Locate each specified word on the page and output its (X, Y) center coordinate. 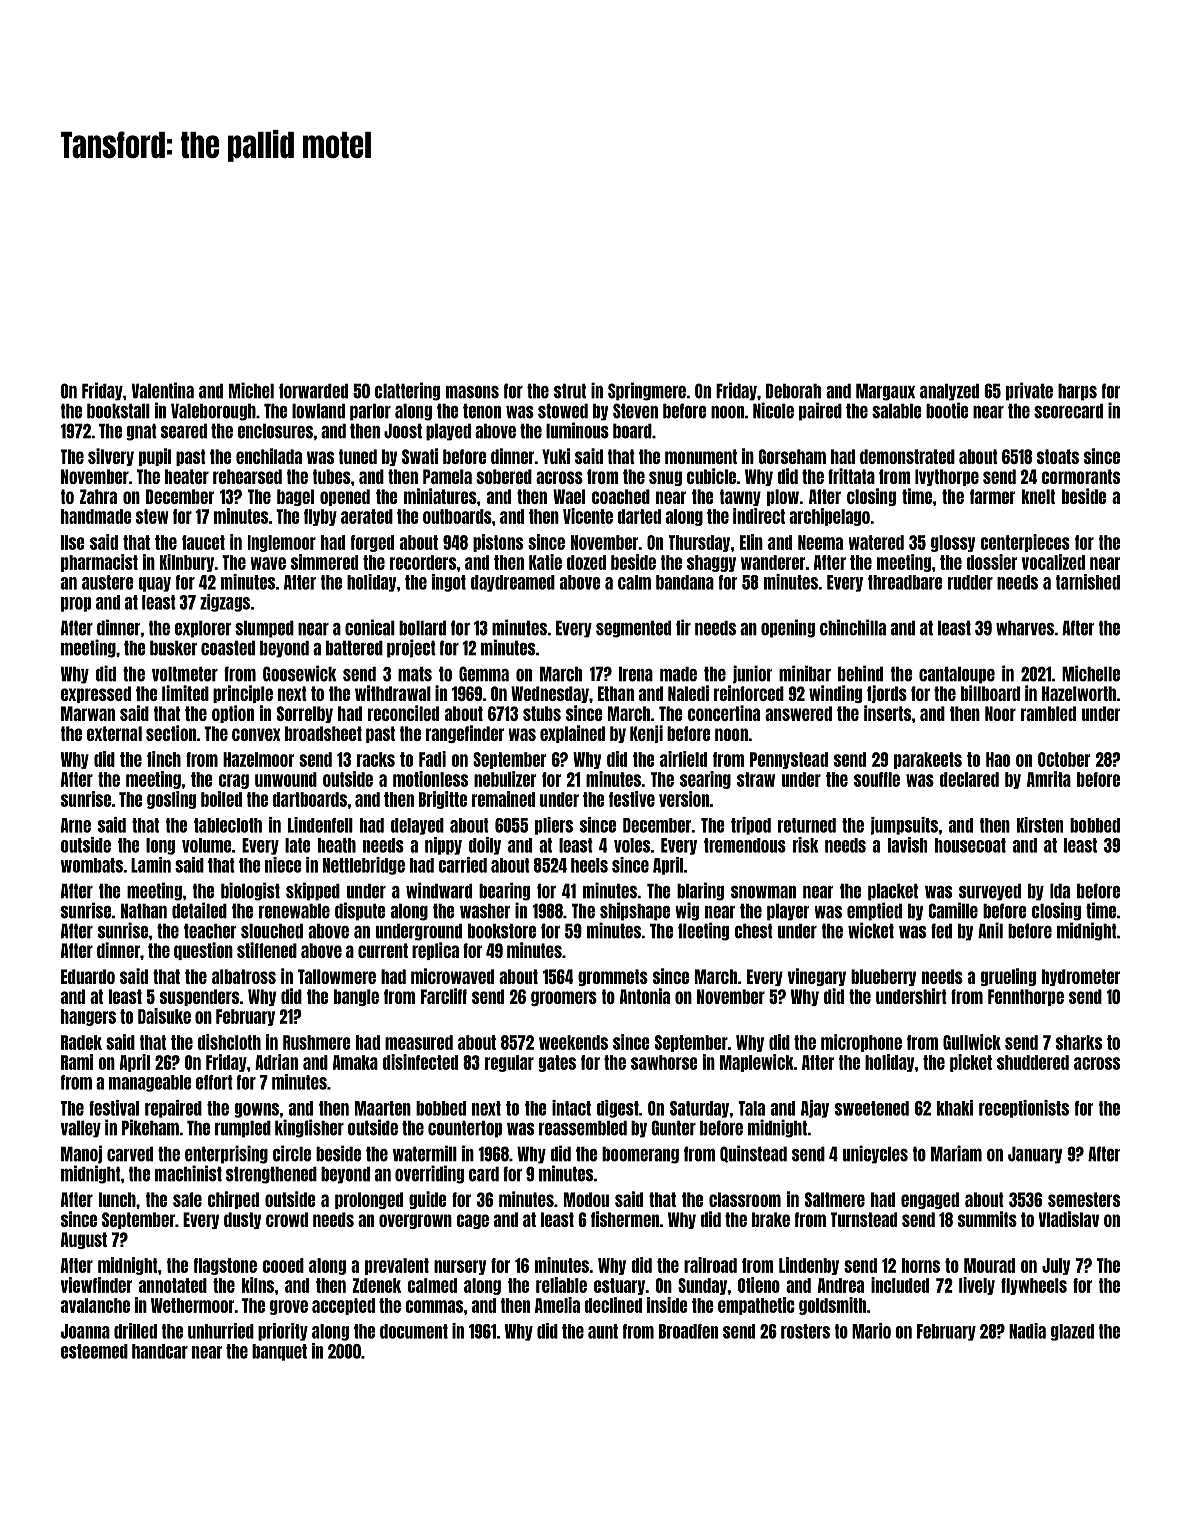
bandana (685, 582)
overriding (429, 1174)
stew (152, 516)
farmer (992, 496)
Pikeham (150, 1127)
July (1056, 1266)
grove (289, 1307)
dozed (586, 562)
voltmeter (185, 674)
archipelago (829, 517)
